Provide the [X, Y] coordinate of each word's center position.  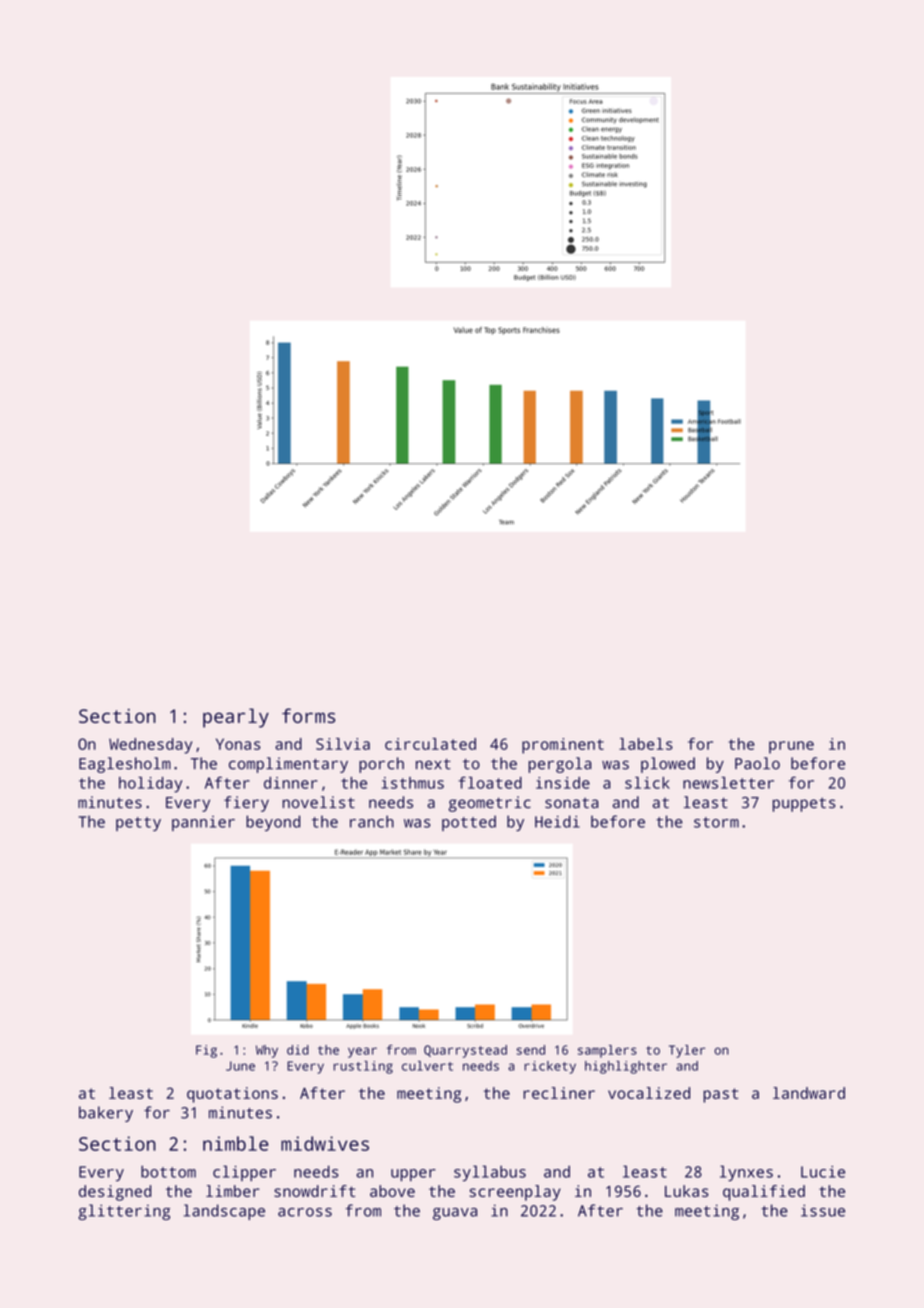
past [720, 1095]
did [298, 1050]
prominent [563, 746]
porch [381, 765]
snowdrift [314, 1191]
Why [267, 1051]
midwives [325, 1143]
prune [791, 747]
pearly [236, 718]
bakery [106, 1114]
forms [308, 715]
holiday [150, 784]
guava [455, 1214]
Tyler [687, 1051]
